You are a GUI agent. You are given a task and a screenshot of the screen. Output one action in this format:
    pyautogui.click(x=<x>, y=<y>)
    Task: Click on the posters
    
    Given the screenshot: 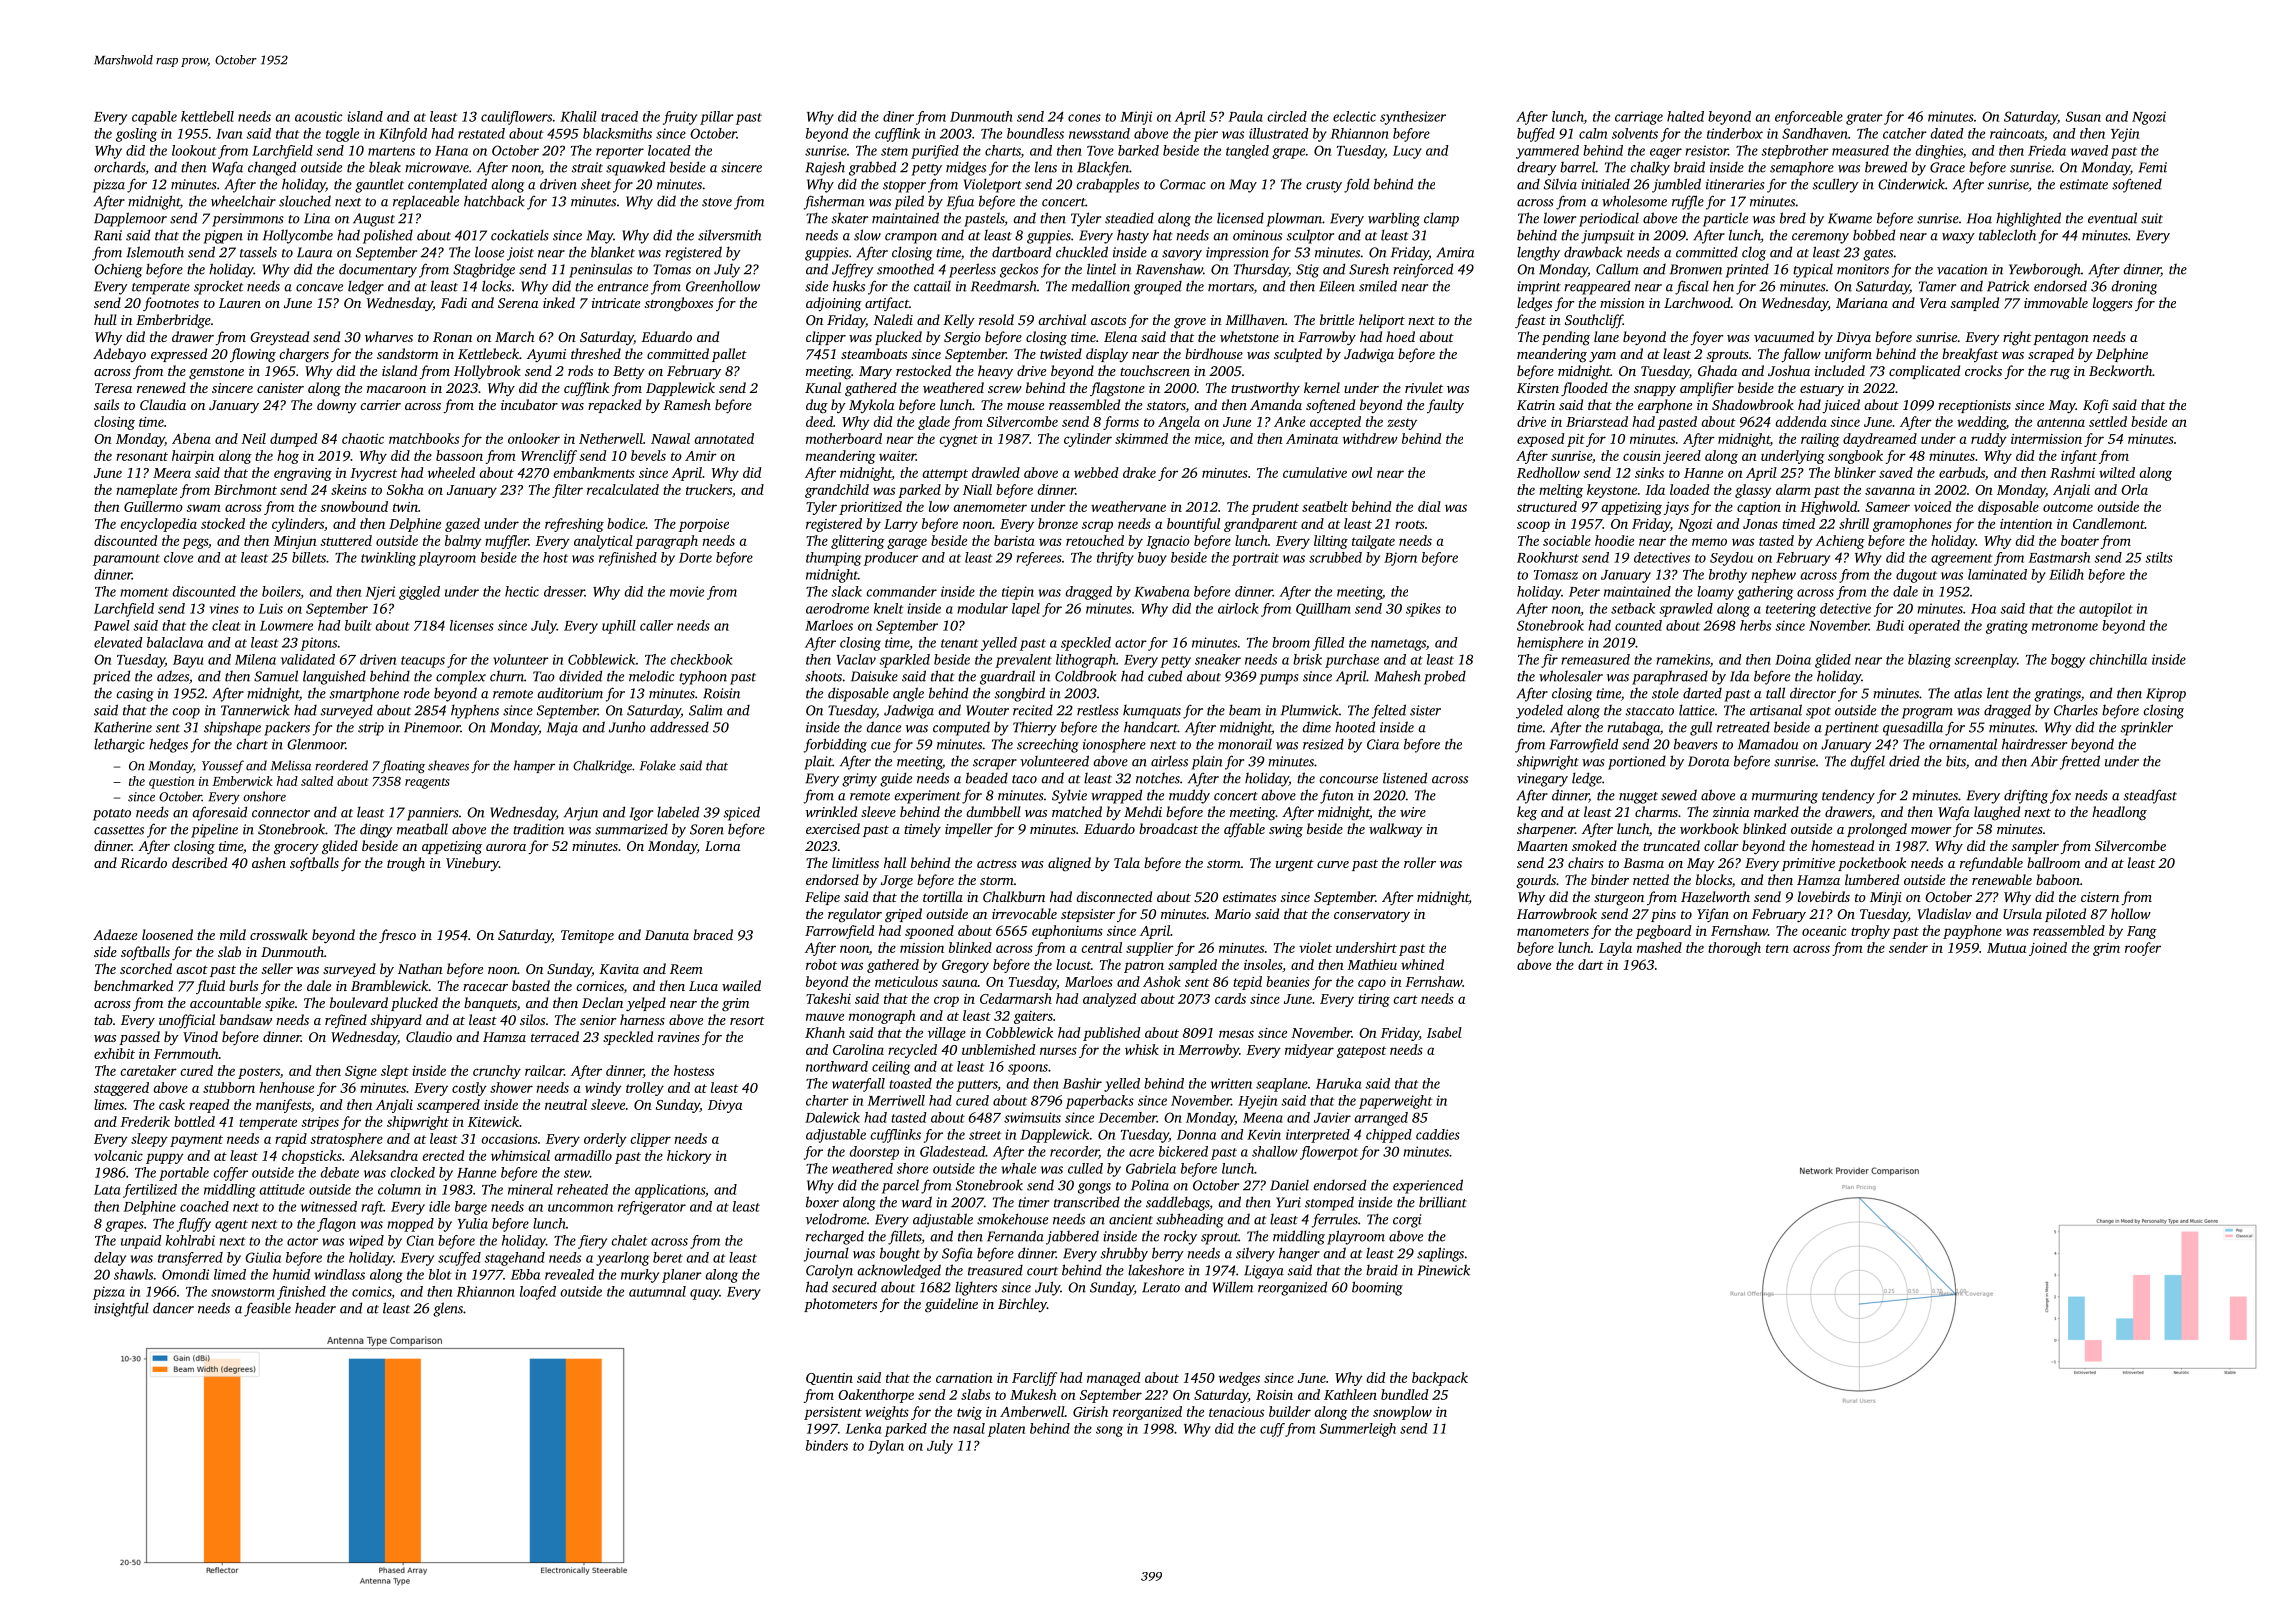 What is the action you would take?
    pyautogui.click(x=259, y=1073)
